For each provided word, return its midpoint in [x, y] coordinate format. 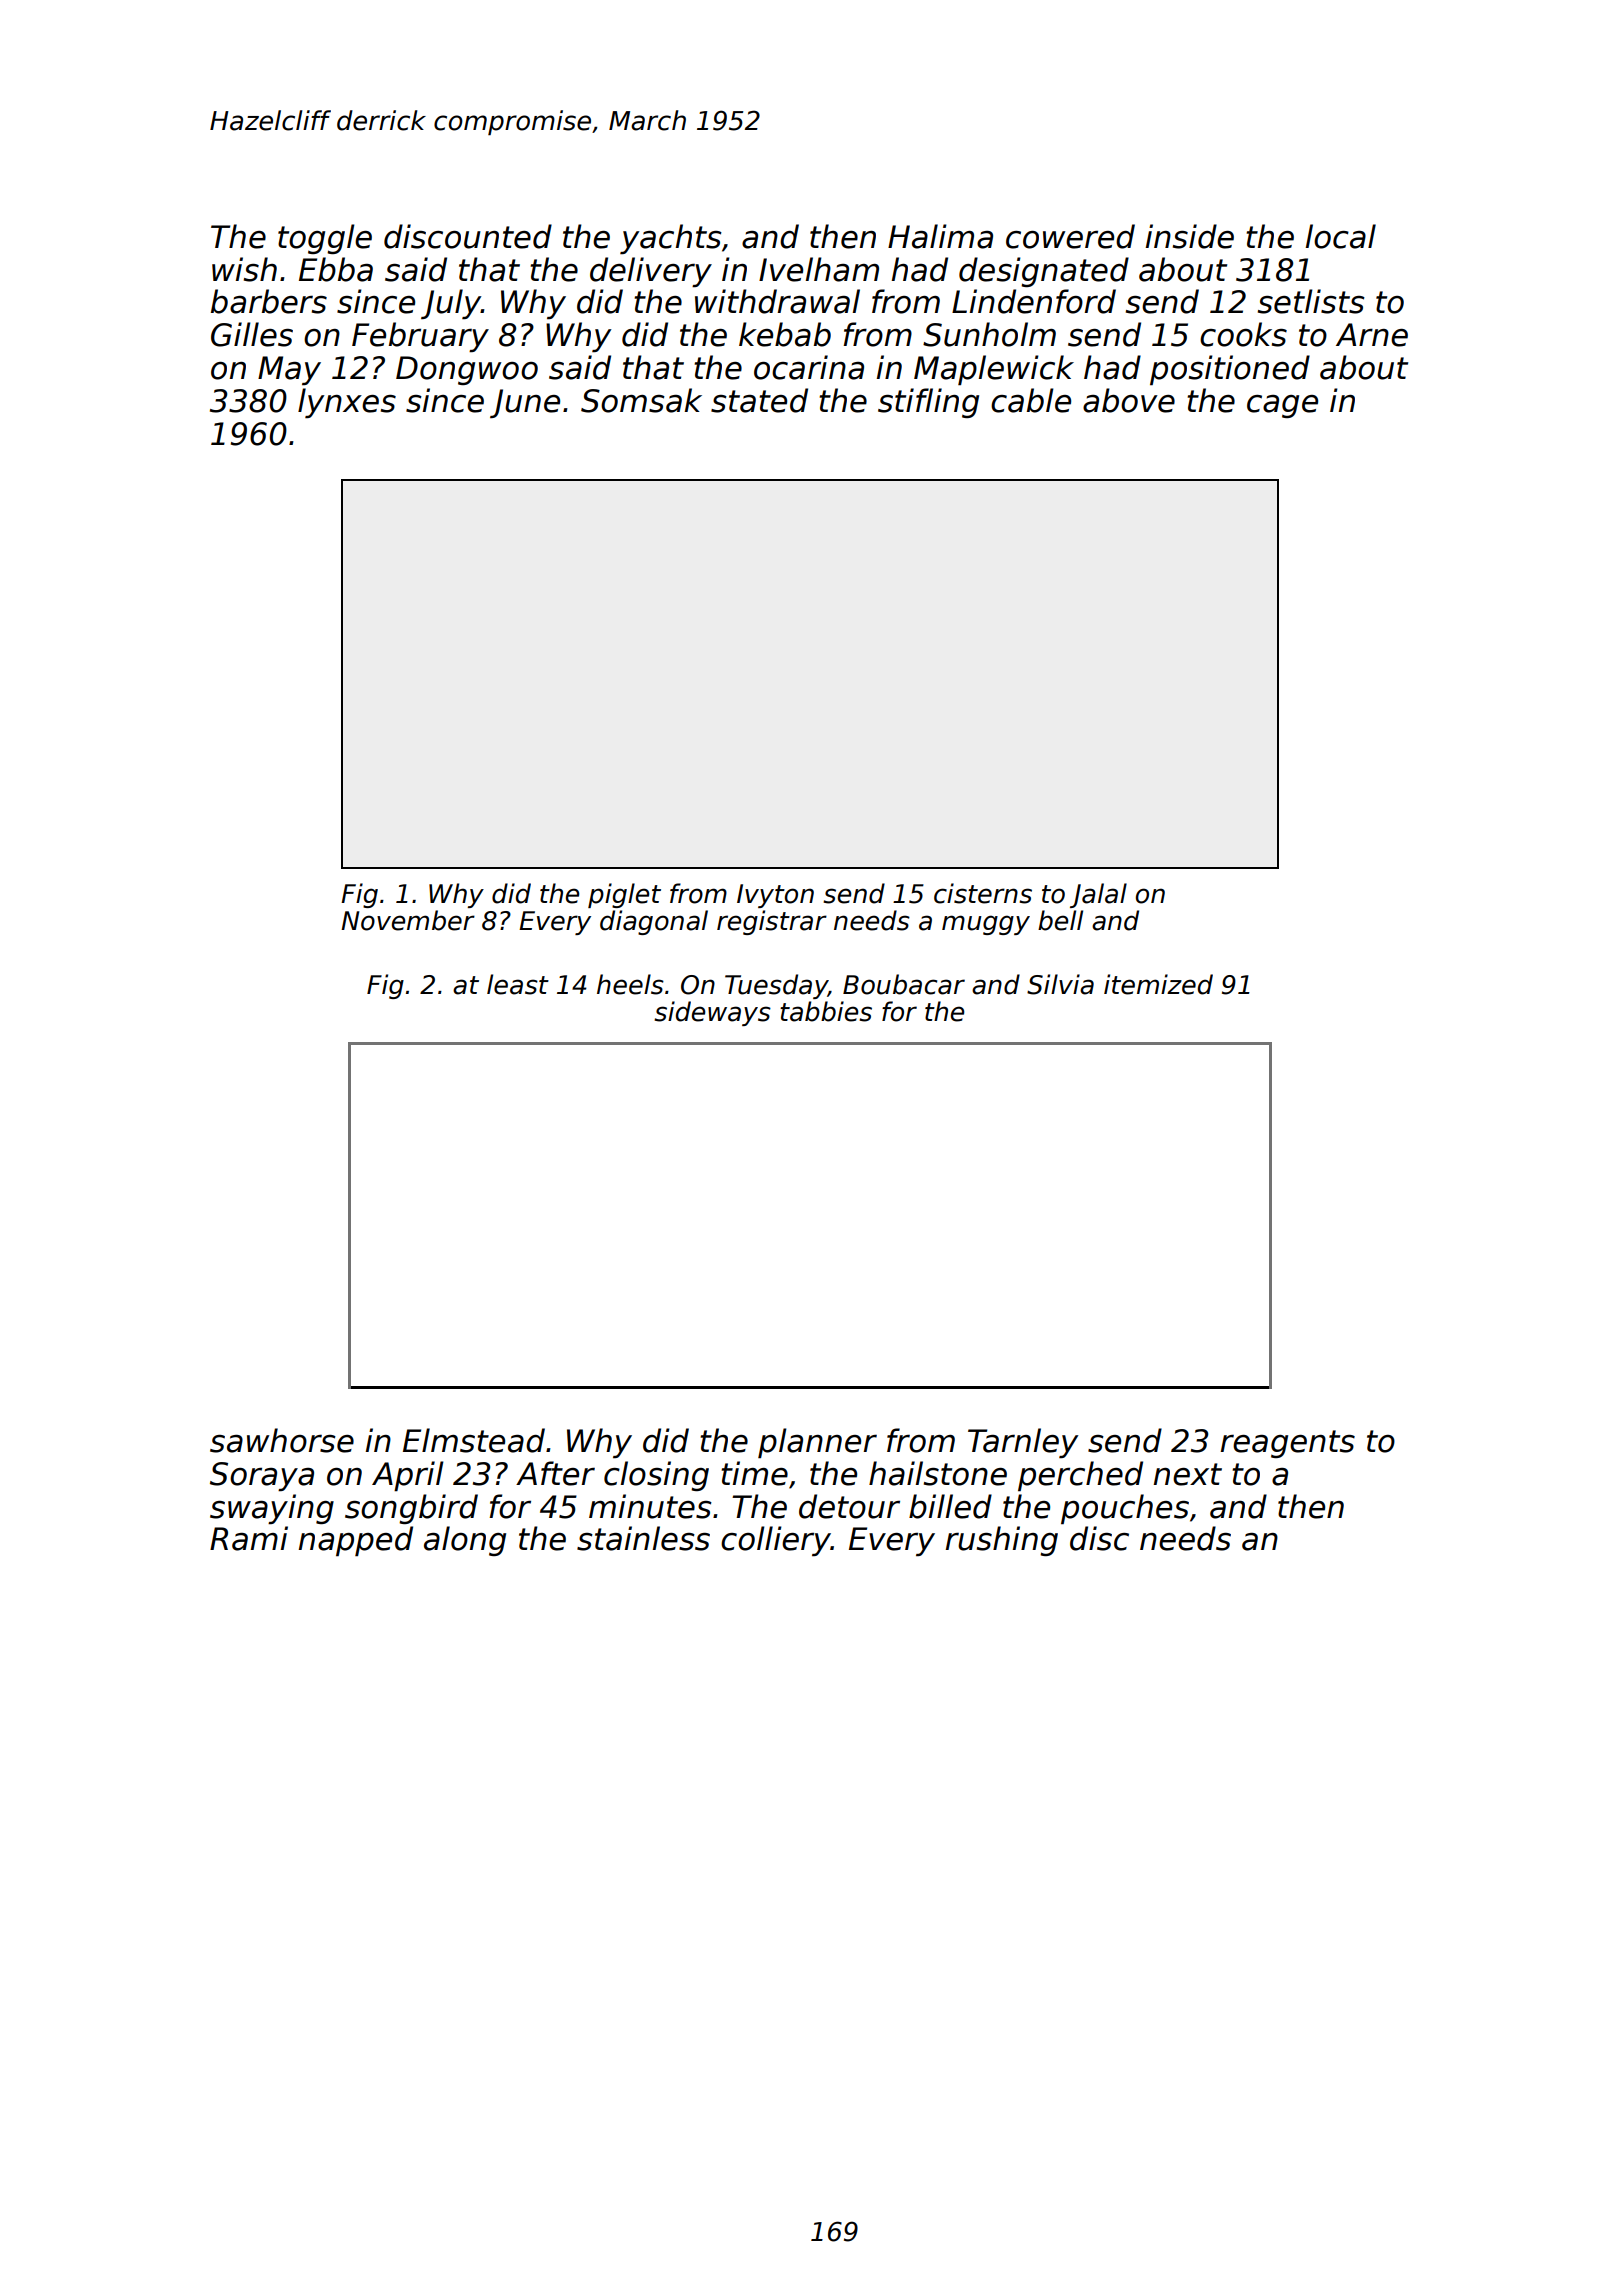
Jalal [1098, 895]
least [518, 984]
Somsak [641, 400]
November [408, 920]
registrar [772, 922]
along [465, 1541]
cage [1282, 406]
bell [1060, 920]
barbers [269, 301]
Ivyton [775, 896]
